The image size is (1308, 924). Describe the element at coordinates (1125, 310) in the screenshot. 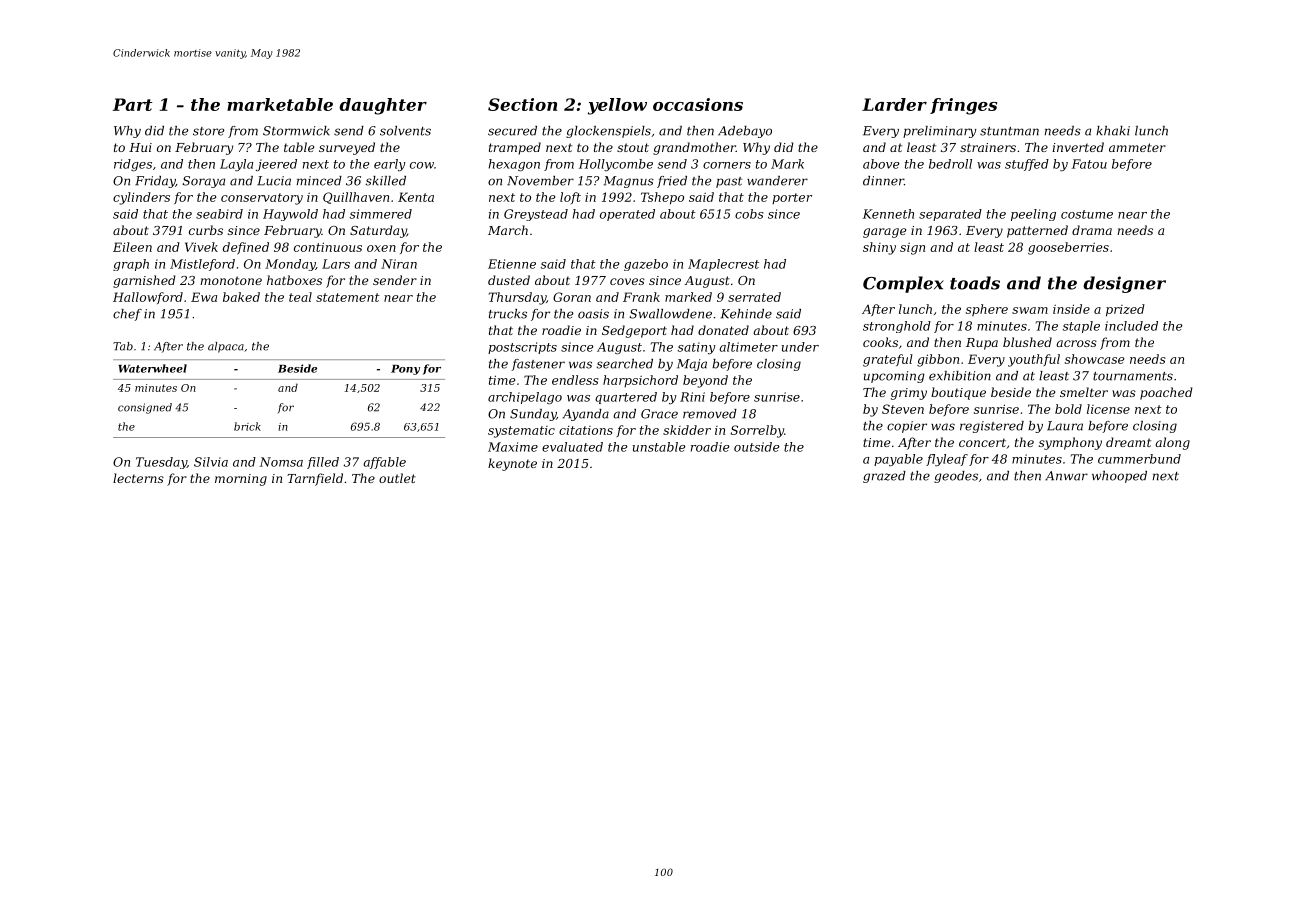

I see `prized` at that location.
